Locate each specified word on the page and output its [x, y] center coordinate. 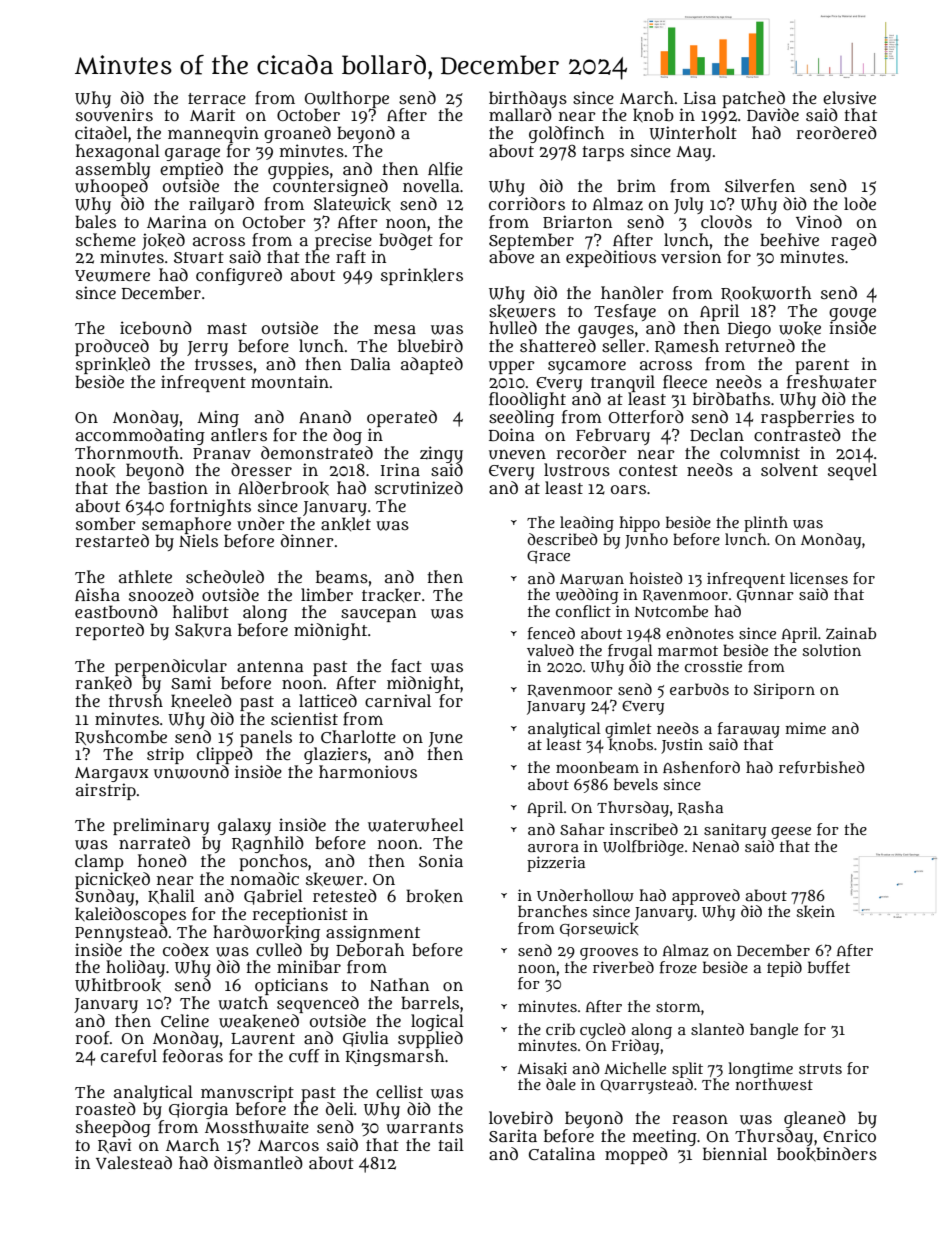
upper [512, 367]
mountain [290, 382]
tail [451, 1144]
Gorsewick [599, 929]
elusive [849, 98]
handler [632, 292]
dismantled [258, 1162]
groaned [297, 134]
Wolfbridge [643, 848]
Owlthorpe [347, 99]
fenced [551, 633]
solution [831, 650]
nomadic [265, 878]
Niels [198, 540]
